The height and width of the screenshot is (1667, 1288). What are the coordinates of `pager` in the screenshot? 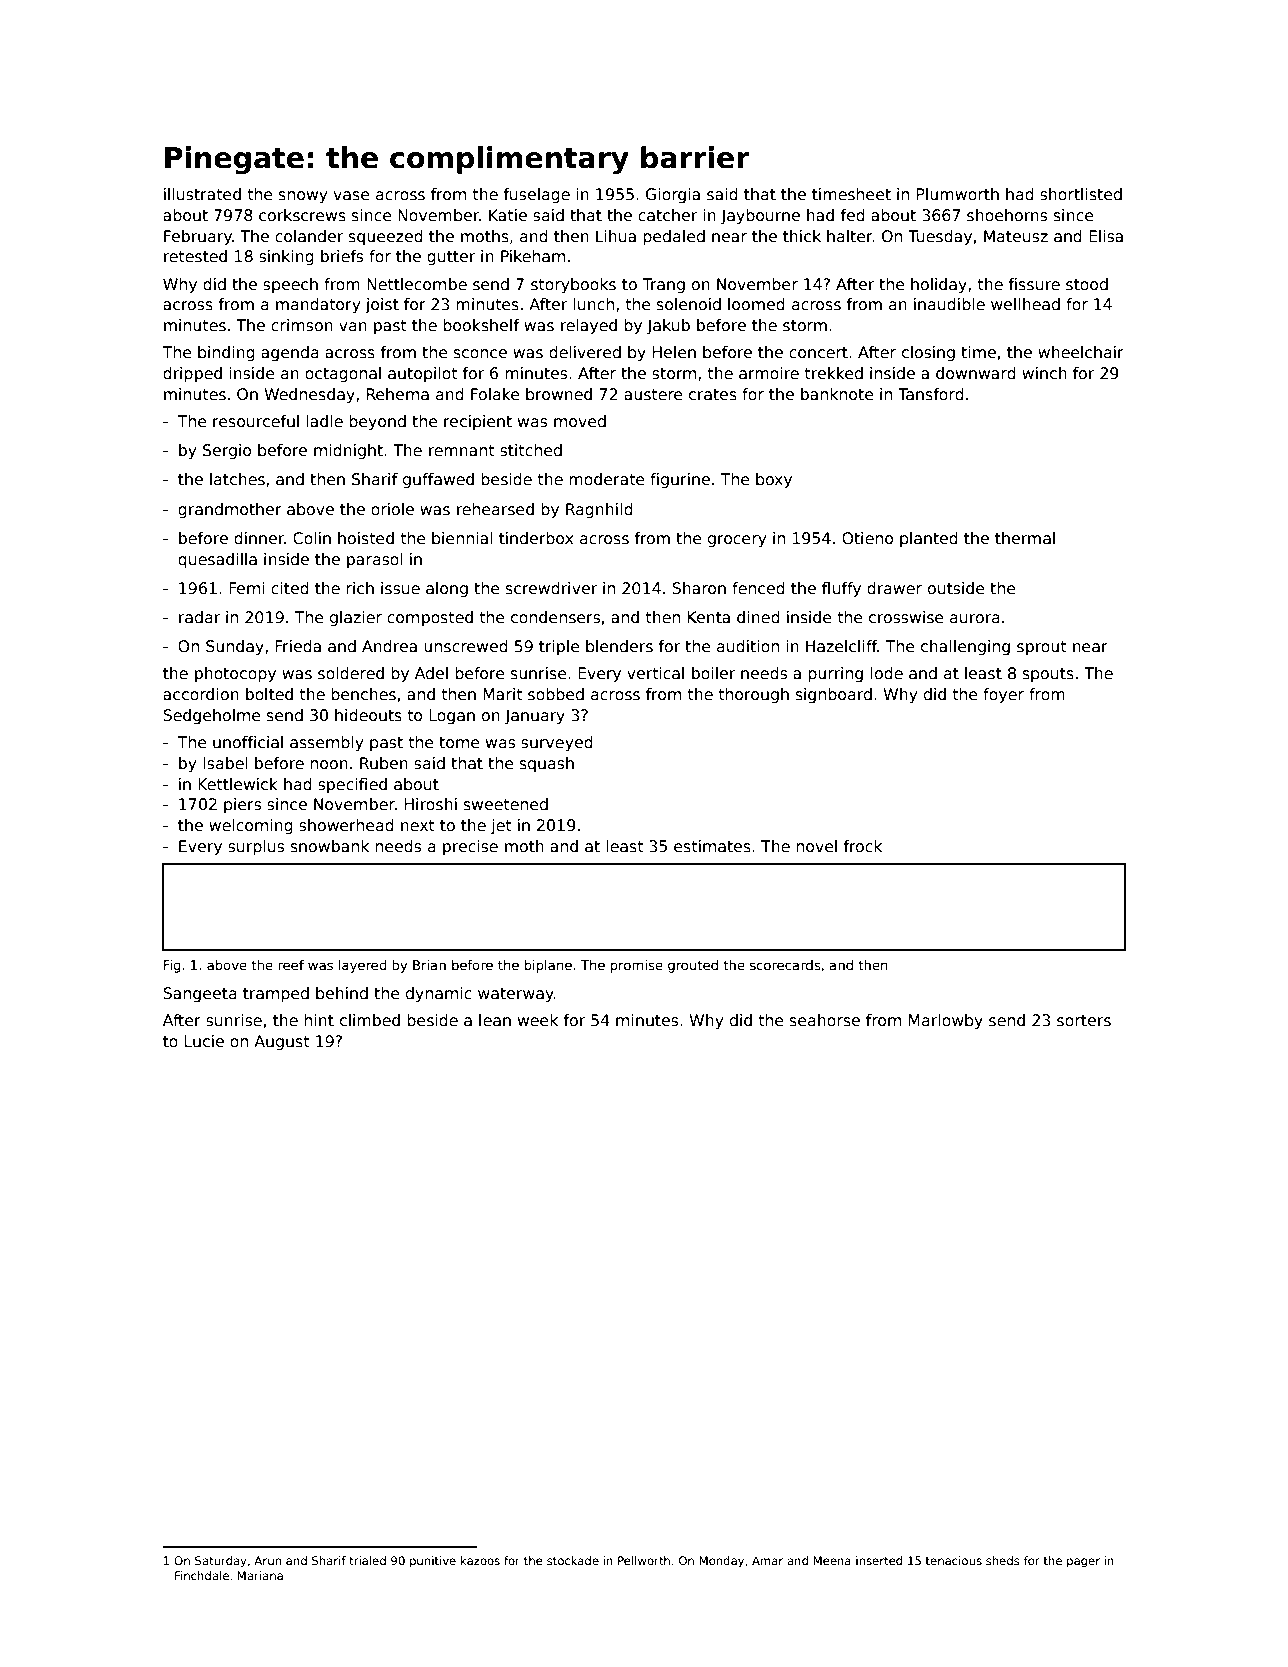 It's located at (1083, 1563).
